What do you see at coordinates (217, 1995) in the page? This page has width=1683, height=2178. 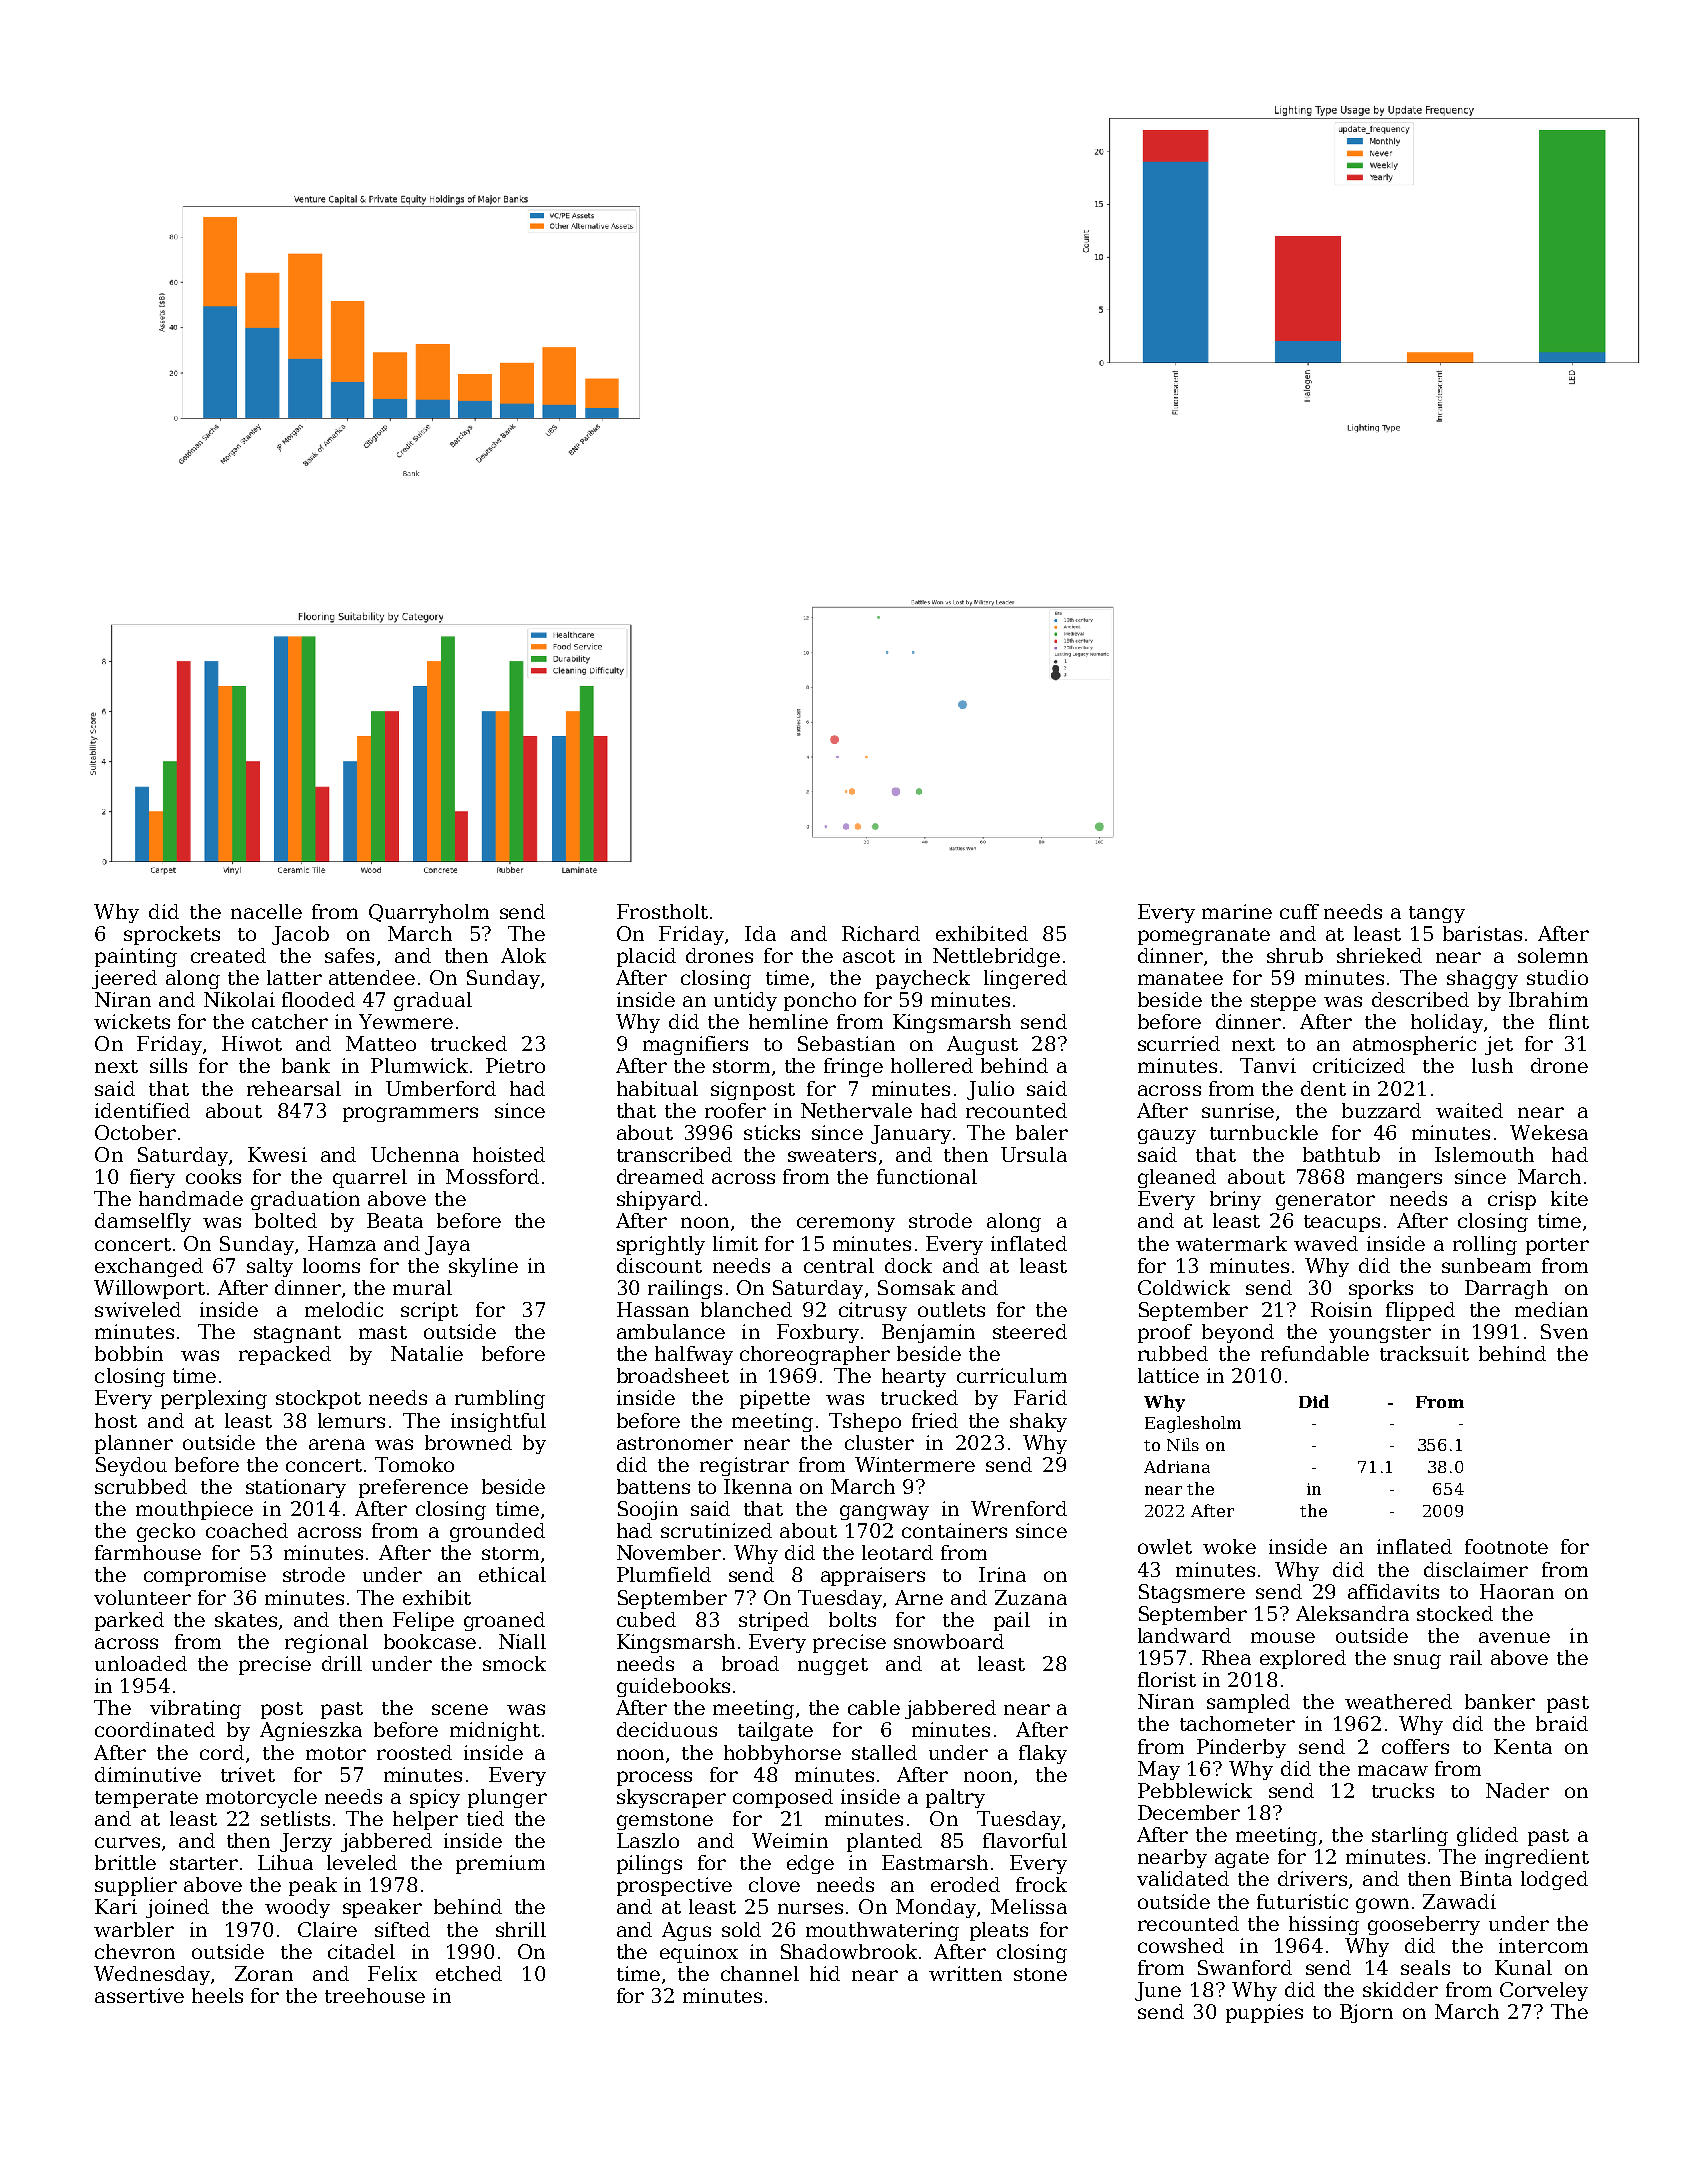 I see `heels` at bounding box center [217, 1995].
